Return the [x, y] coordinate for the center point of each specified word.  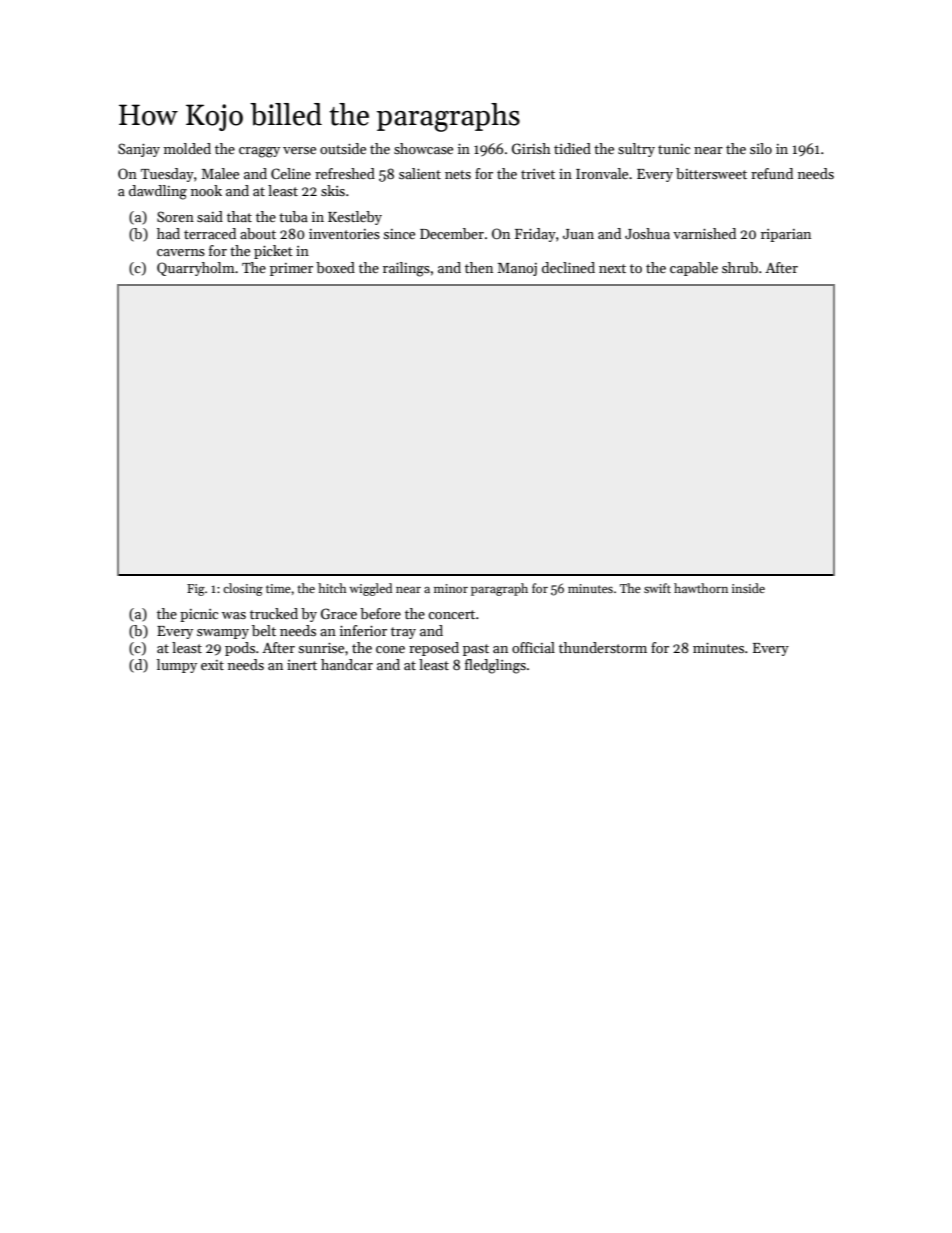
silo [761, 148]
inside [748, 588]
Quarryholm [196, 269]
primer [291, 269]
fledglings [495, 666]
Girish [531, 148]
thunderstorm [603, 647]
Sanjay [139, 150]
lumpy [177, 666]
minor [451, 588]
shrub [740, 267]
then [479, 267]
